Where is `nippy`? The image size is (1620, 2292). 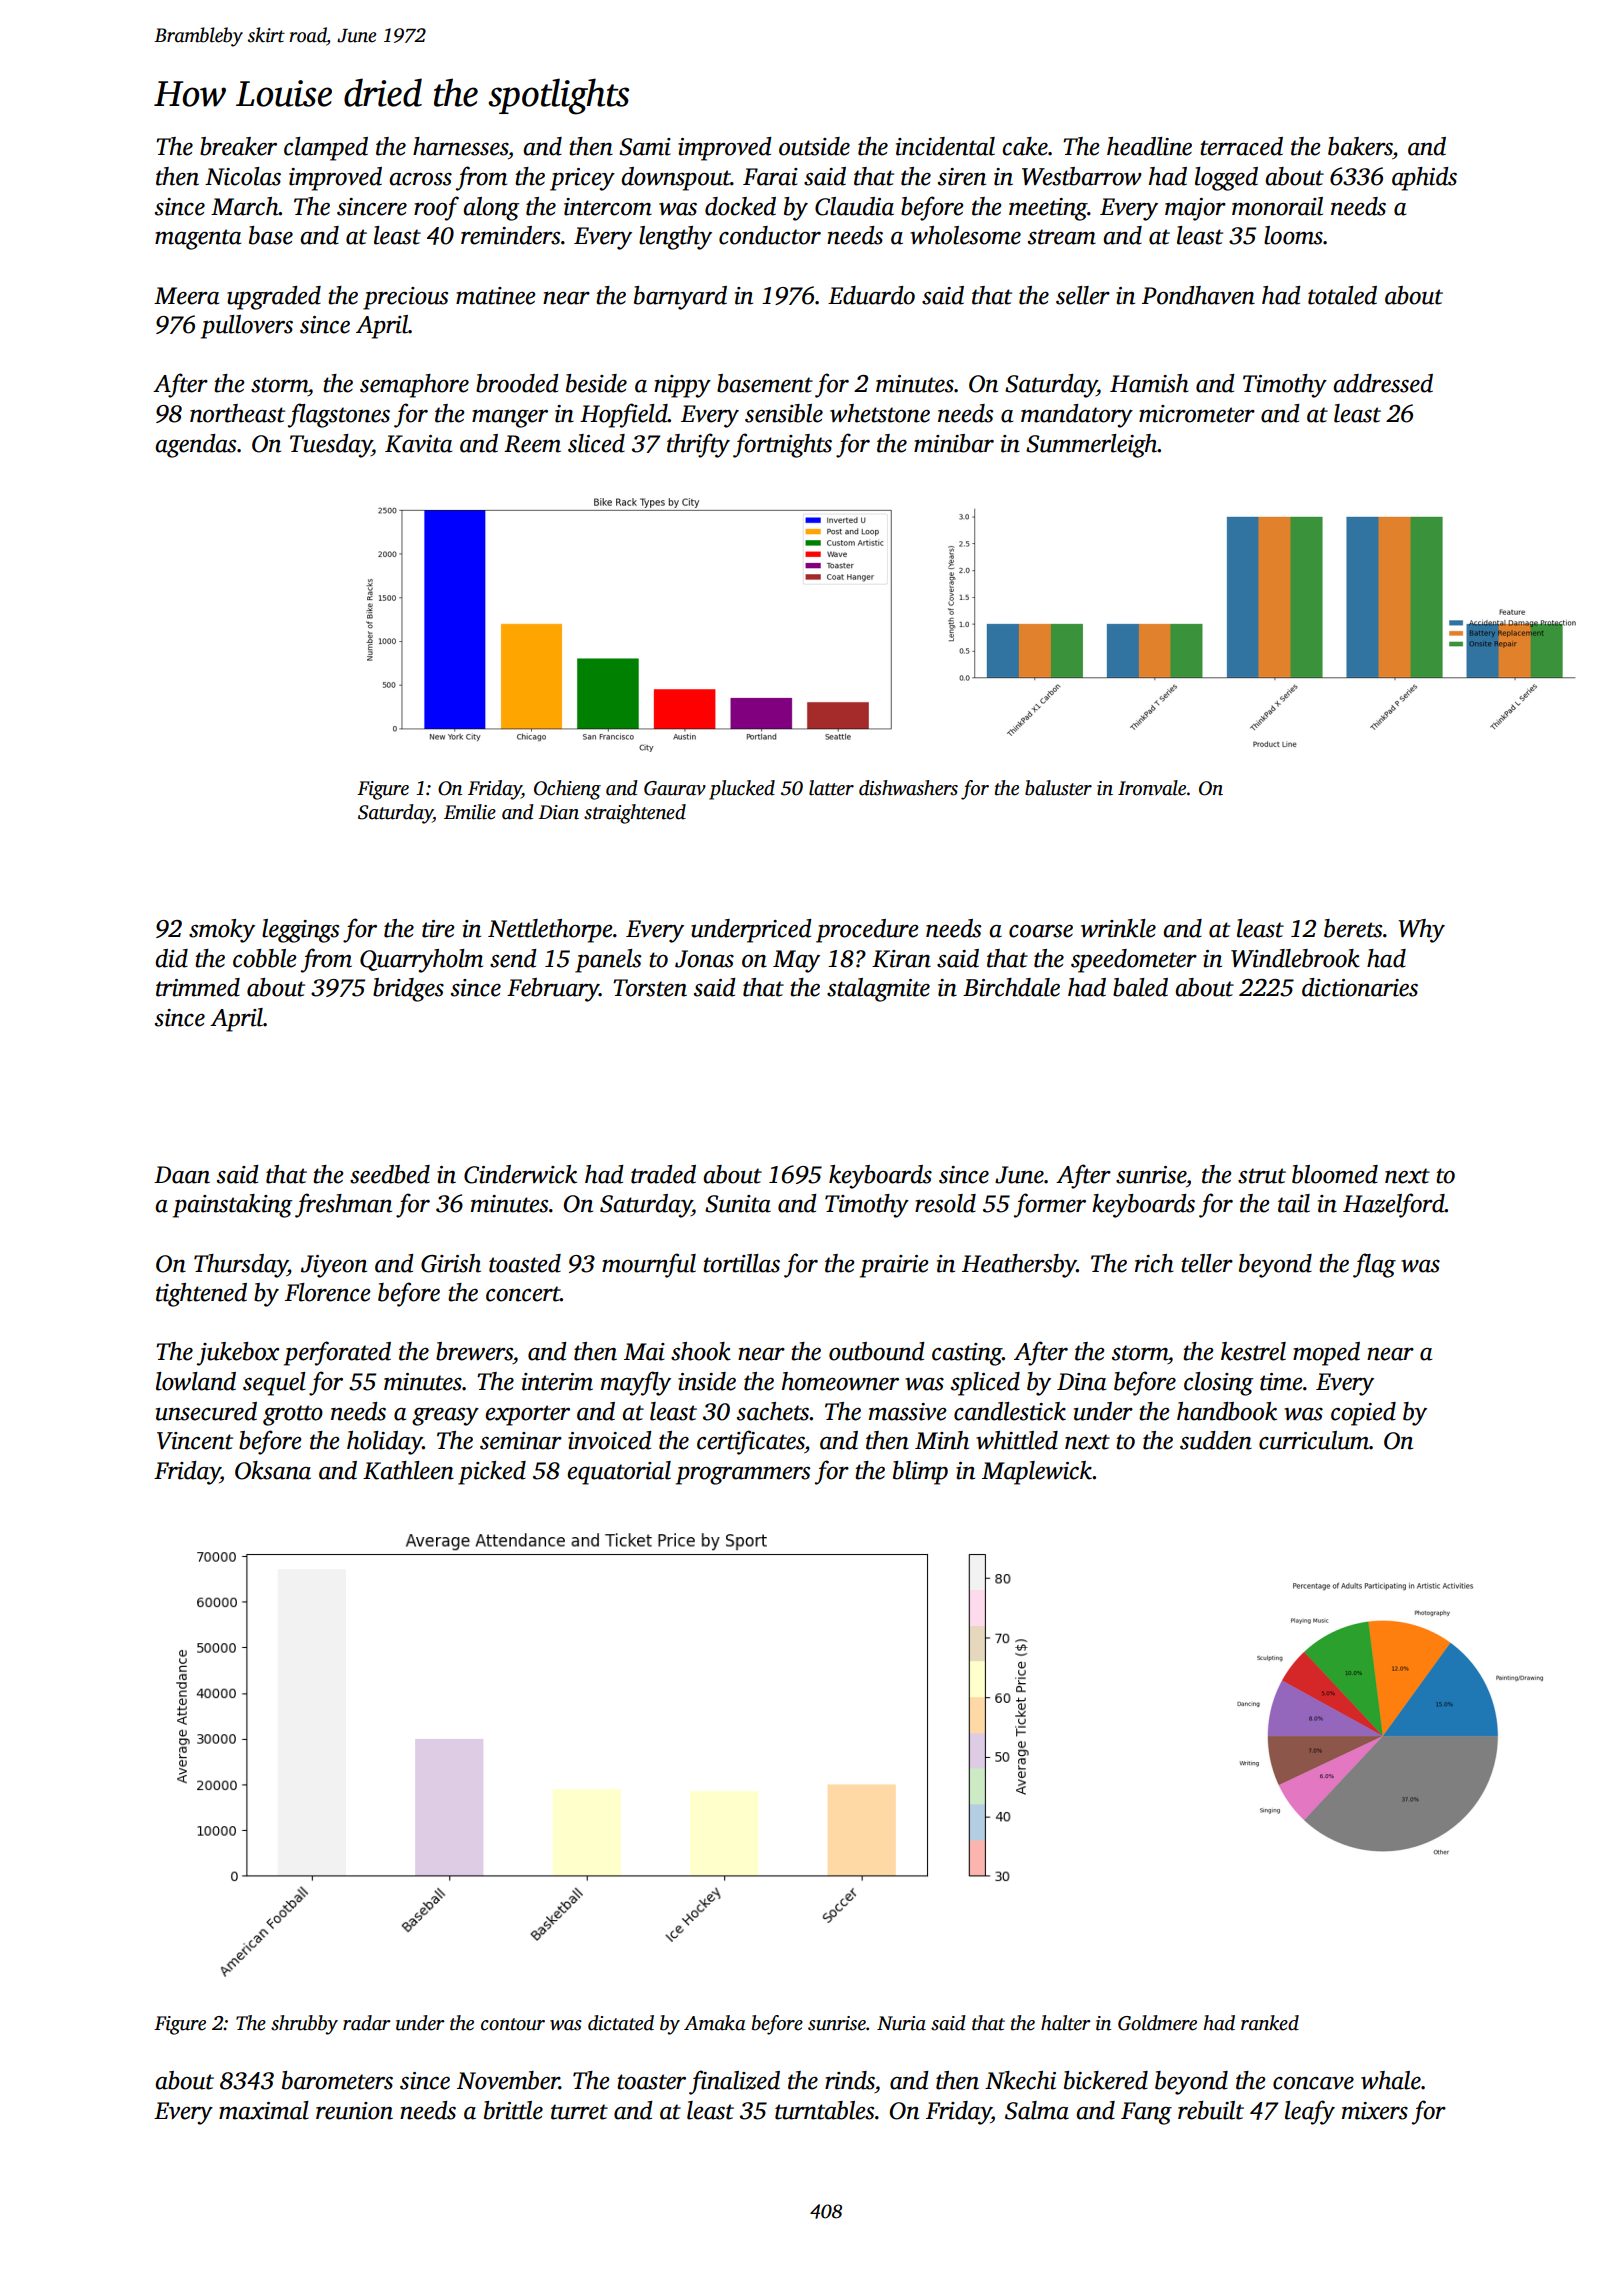
nippy is located at coordinates (682, 386).
